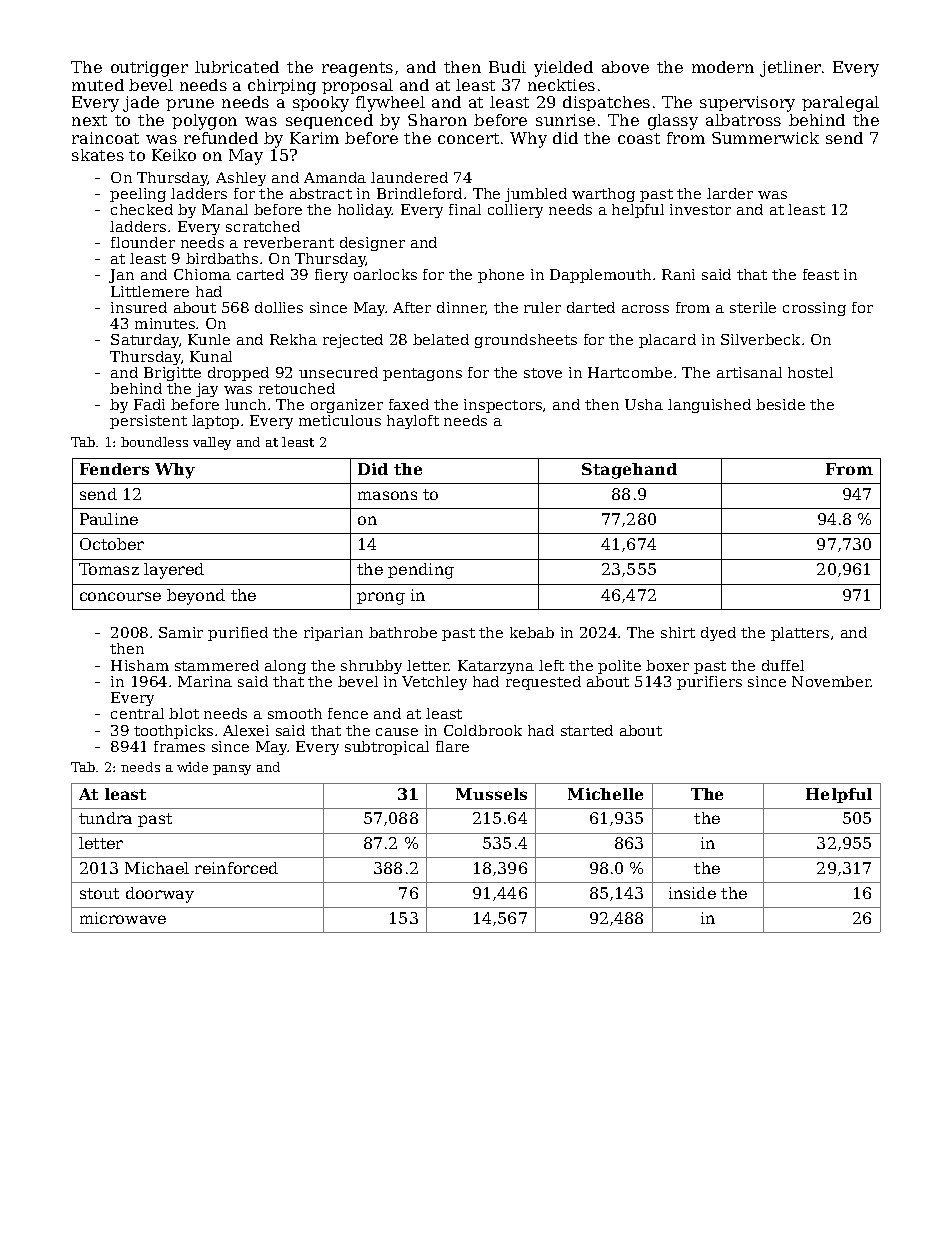 The width and height of the screenshot is (952, 1233). I want to click on dinner, so click(461, 308).
